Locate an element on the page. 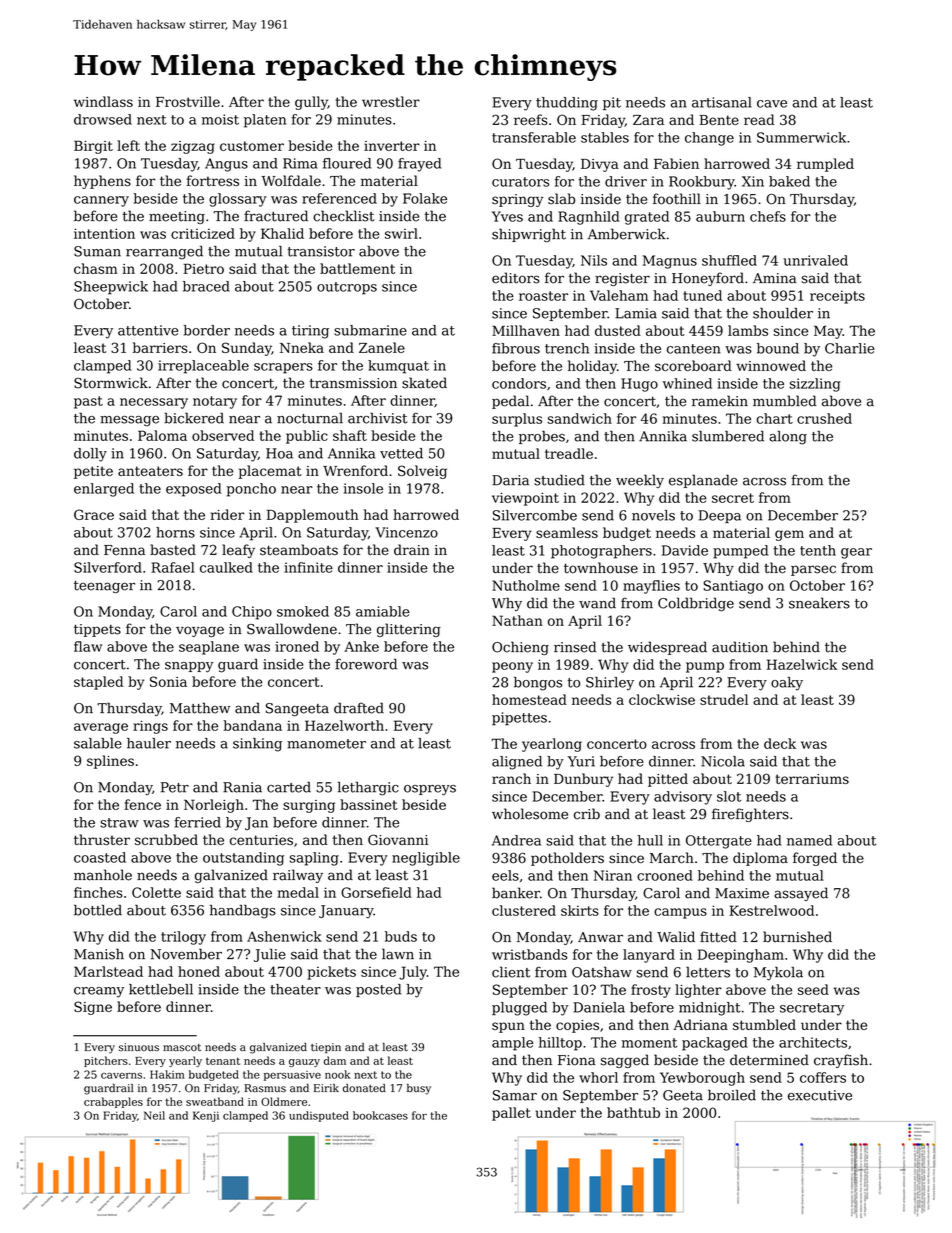 Image resolution: width=952 pixels, height=1233 pixels. gear is located at coordinates (856, 553).
